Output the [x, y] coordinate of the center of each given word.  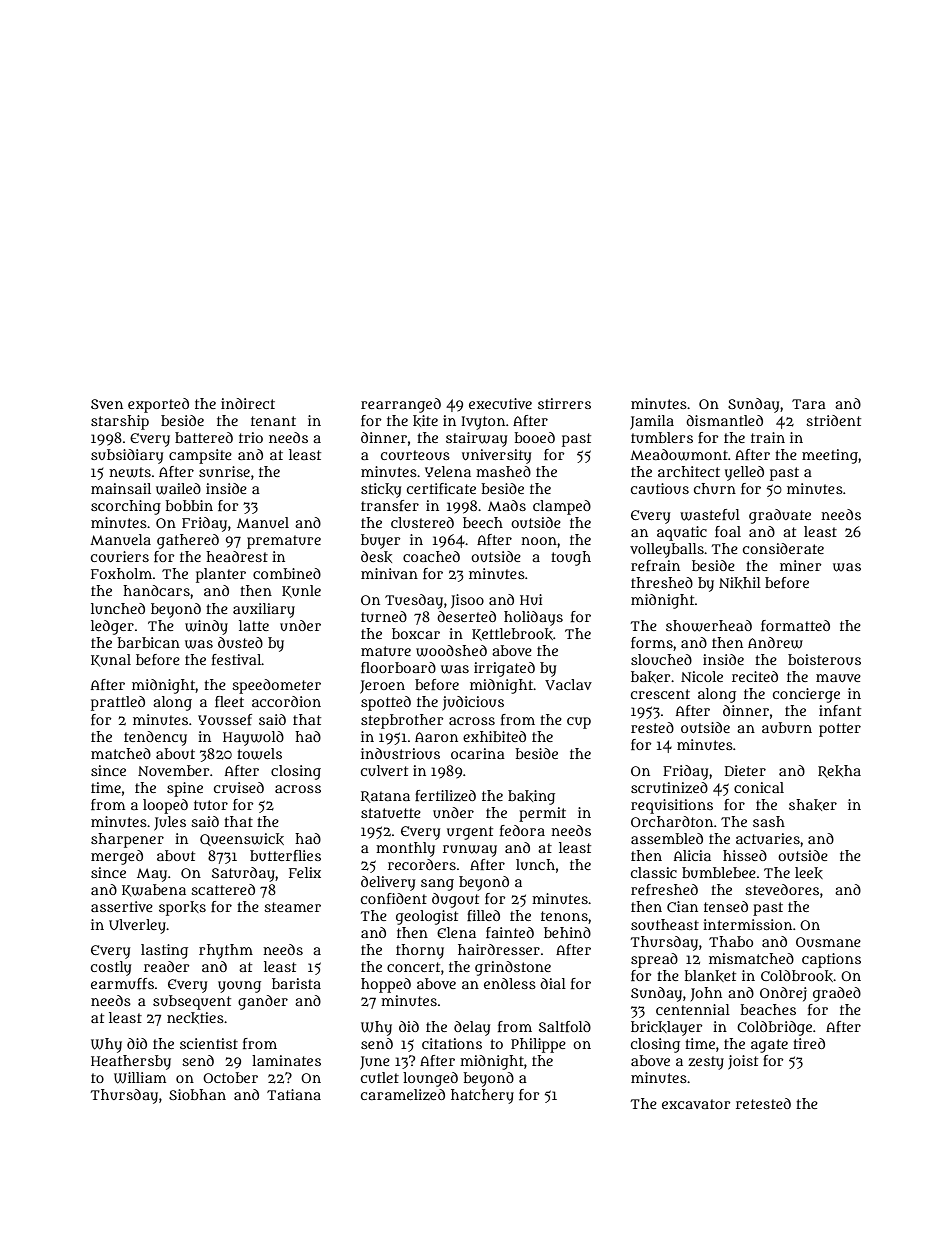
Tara [809, 404]
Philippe [538, 1045]
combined [287, 573]
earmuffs [122, 983]
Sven [107, 404]
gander [263, 1002]
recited [755, 676]
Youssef [225, 719]
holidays [533, 618]
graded [837, 994]
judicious [473, 703]
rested [652, 727]
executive [500, 403]
